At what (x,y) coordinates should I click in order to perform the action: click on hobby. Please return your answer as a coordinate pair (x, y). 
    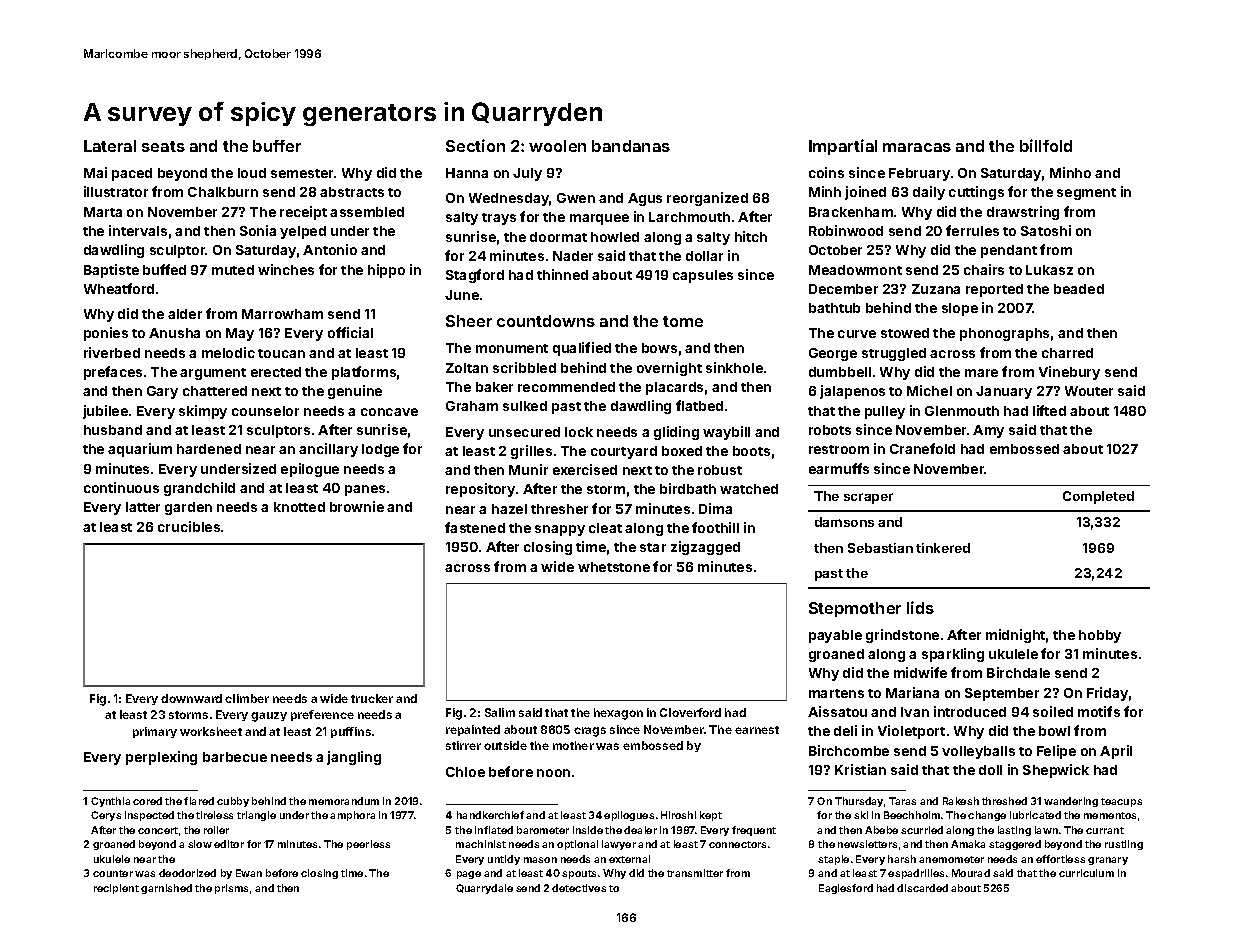
    Looking at the image, I should click on (1100, 636).
